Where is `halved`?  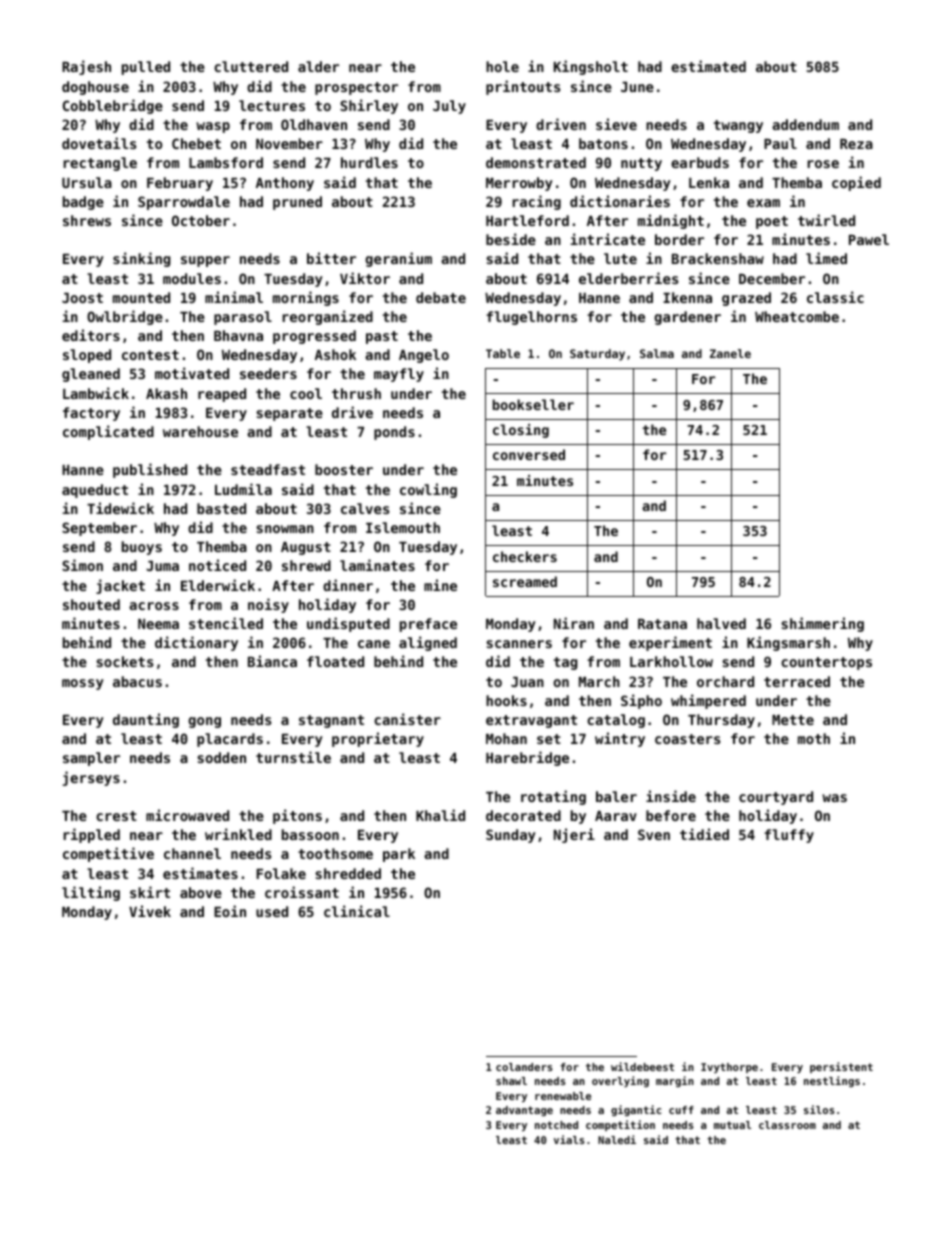 halved is located at coordinates (721, 623).
